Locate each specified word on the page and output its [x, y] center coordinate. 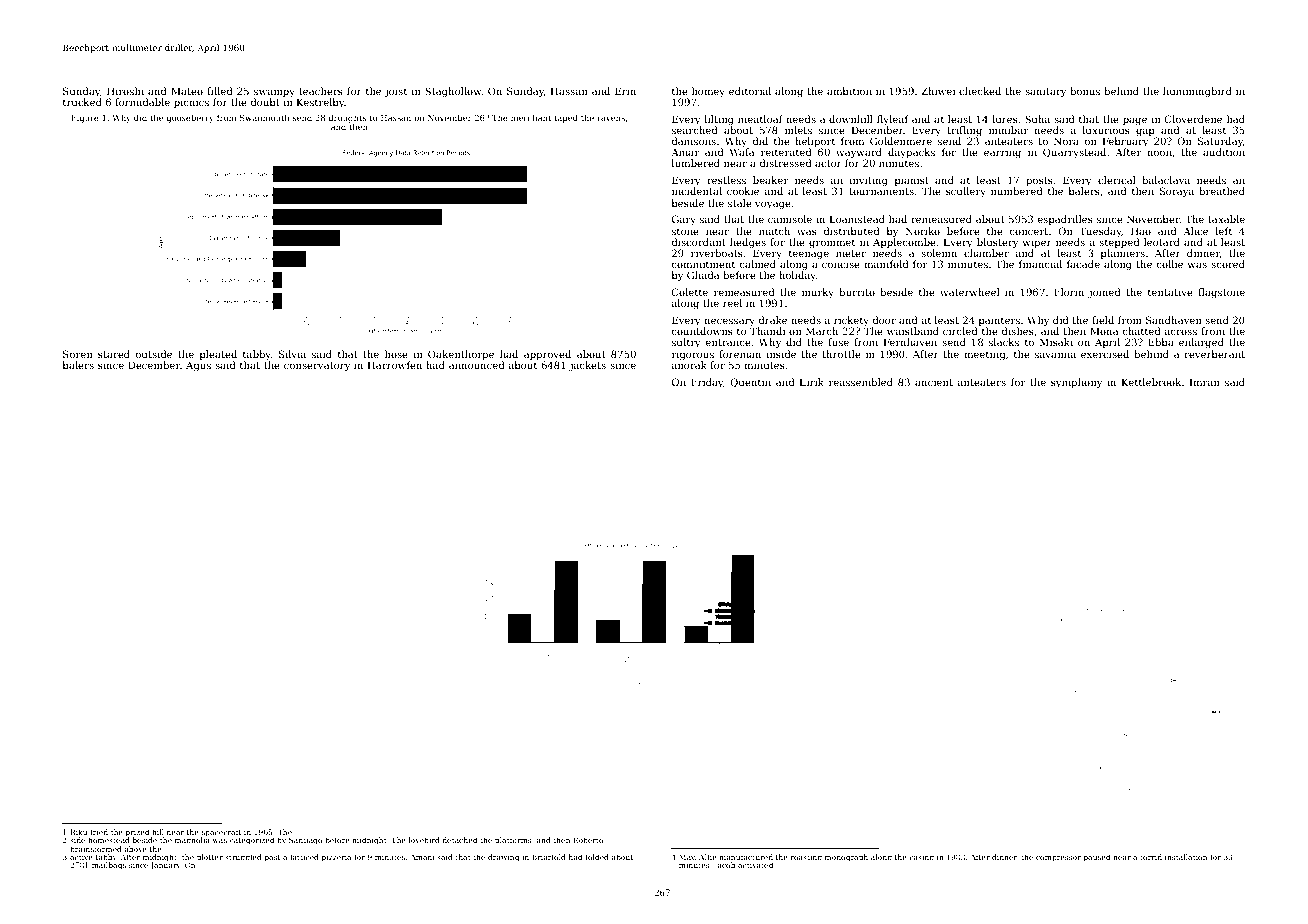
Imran [1205, 382]
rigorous [693, 355]
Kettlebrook [1151, 382]
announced [477, 365]
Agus [198, 366]
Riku [78, 832]
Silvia [292, 354]
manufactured [746, 857]
